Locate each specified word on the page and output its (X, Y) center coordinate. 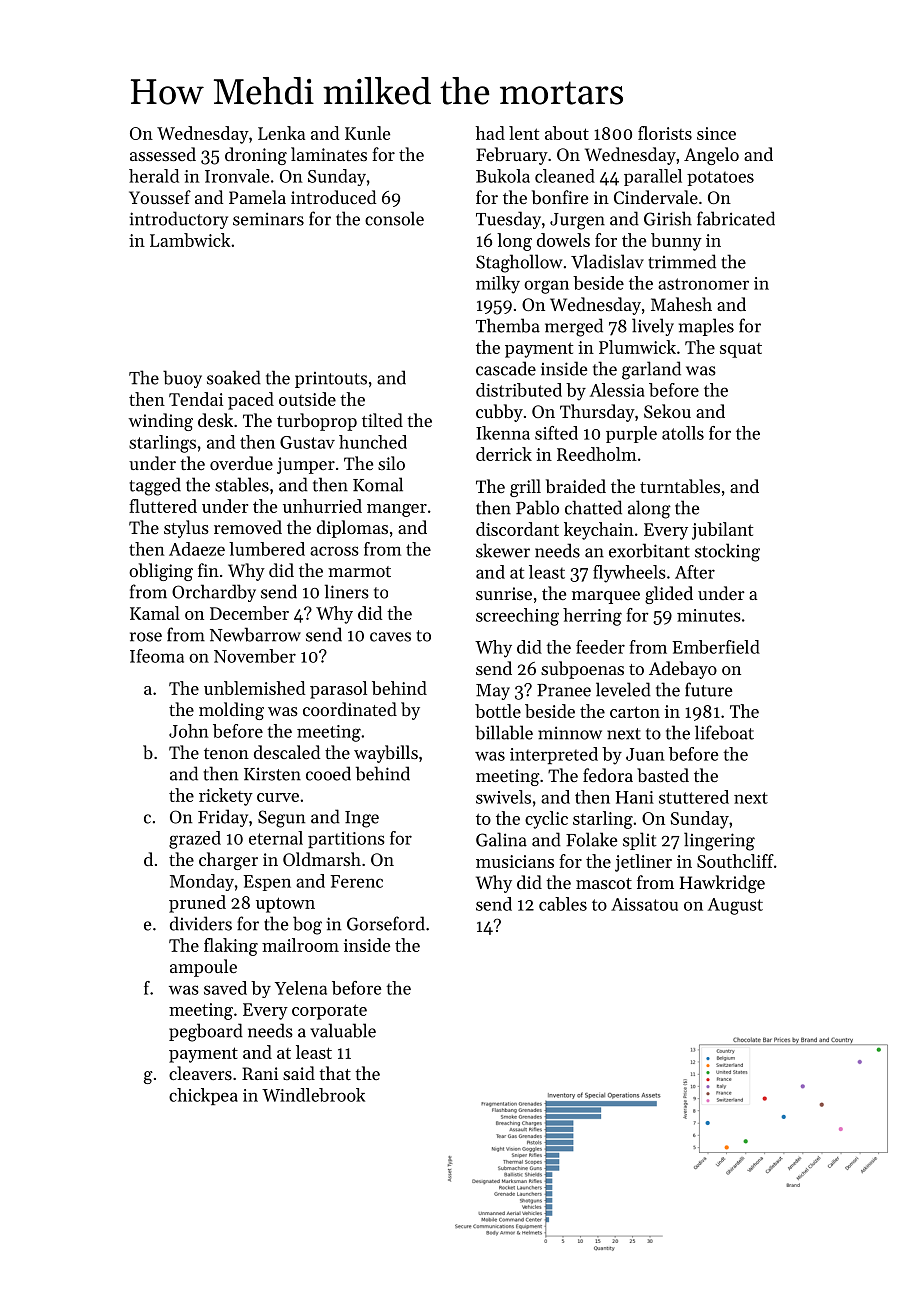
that (335, 1073)
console (394, 218)
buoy (182, 379)
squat (741, 350)
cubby (499, 413)
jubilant (722, 531)
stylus (186, 529)
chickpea (203, 1096)
